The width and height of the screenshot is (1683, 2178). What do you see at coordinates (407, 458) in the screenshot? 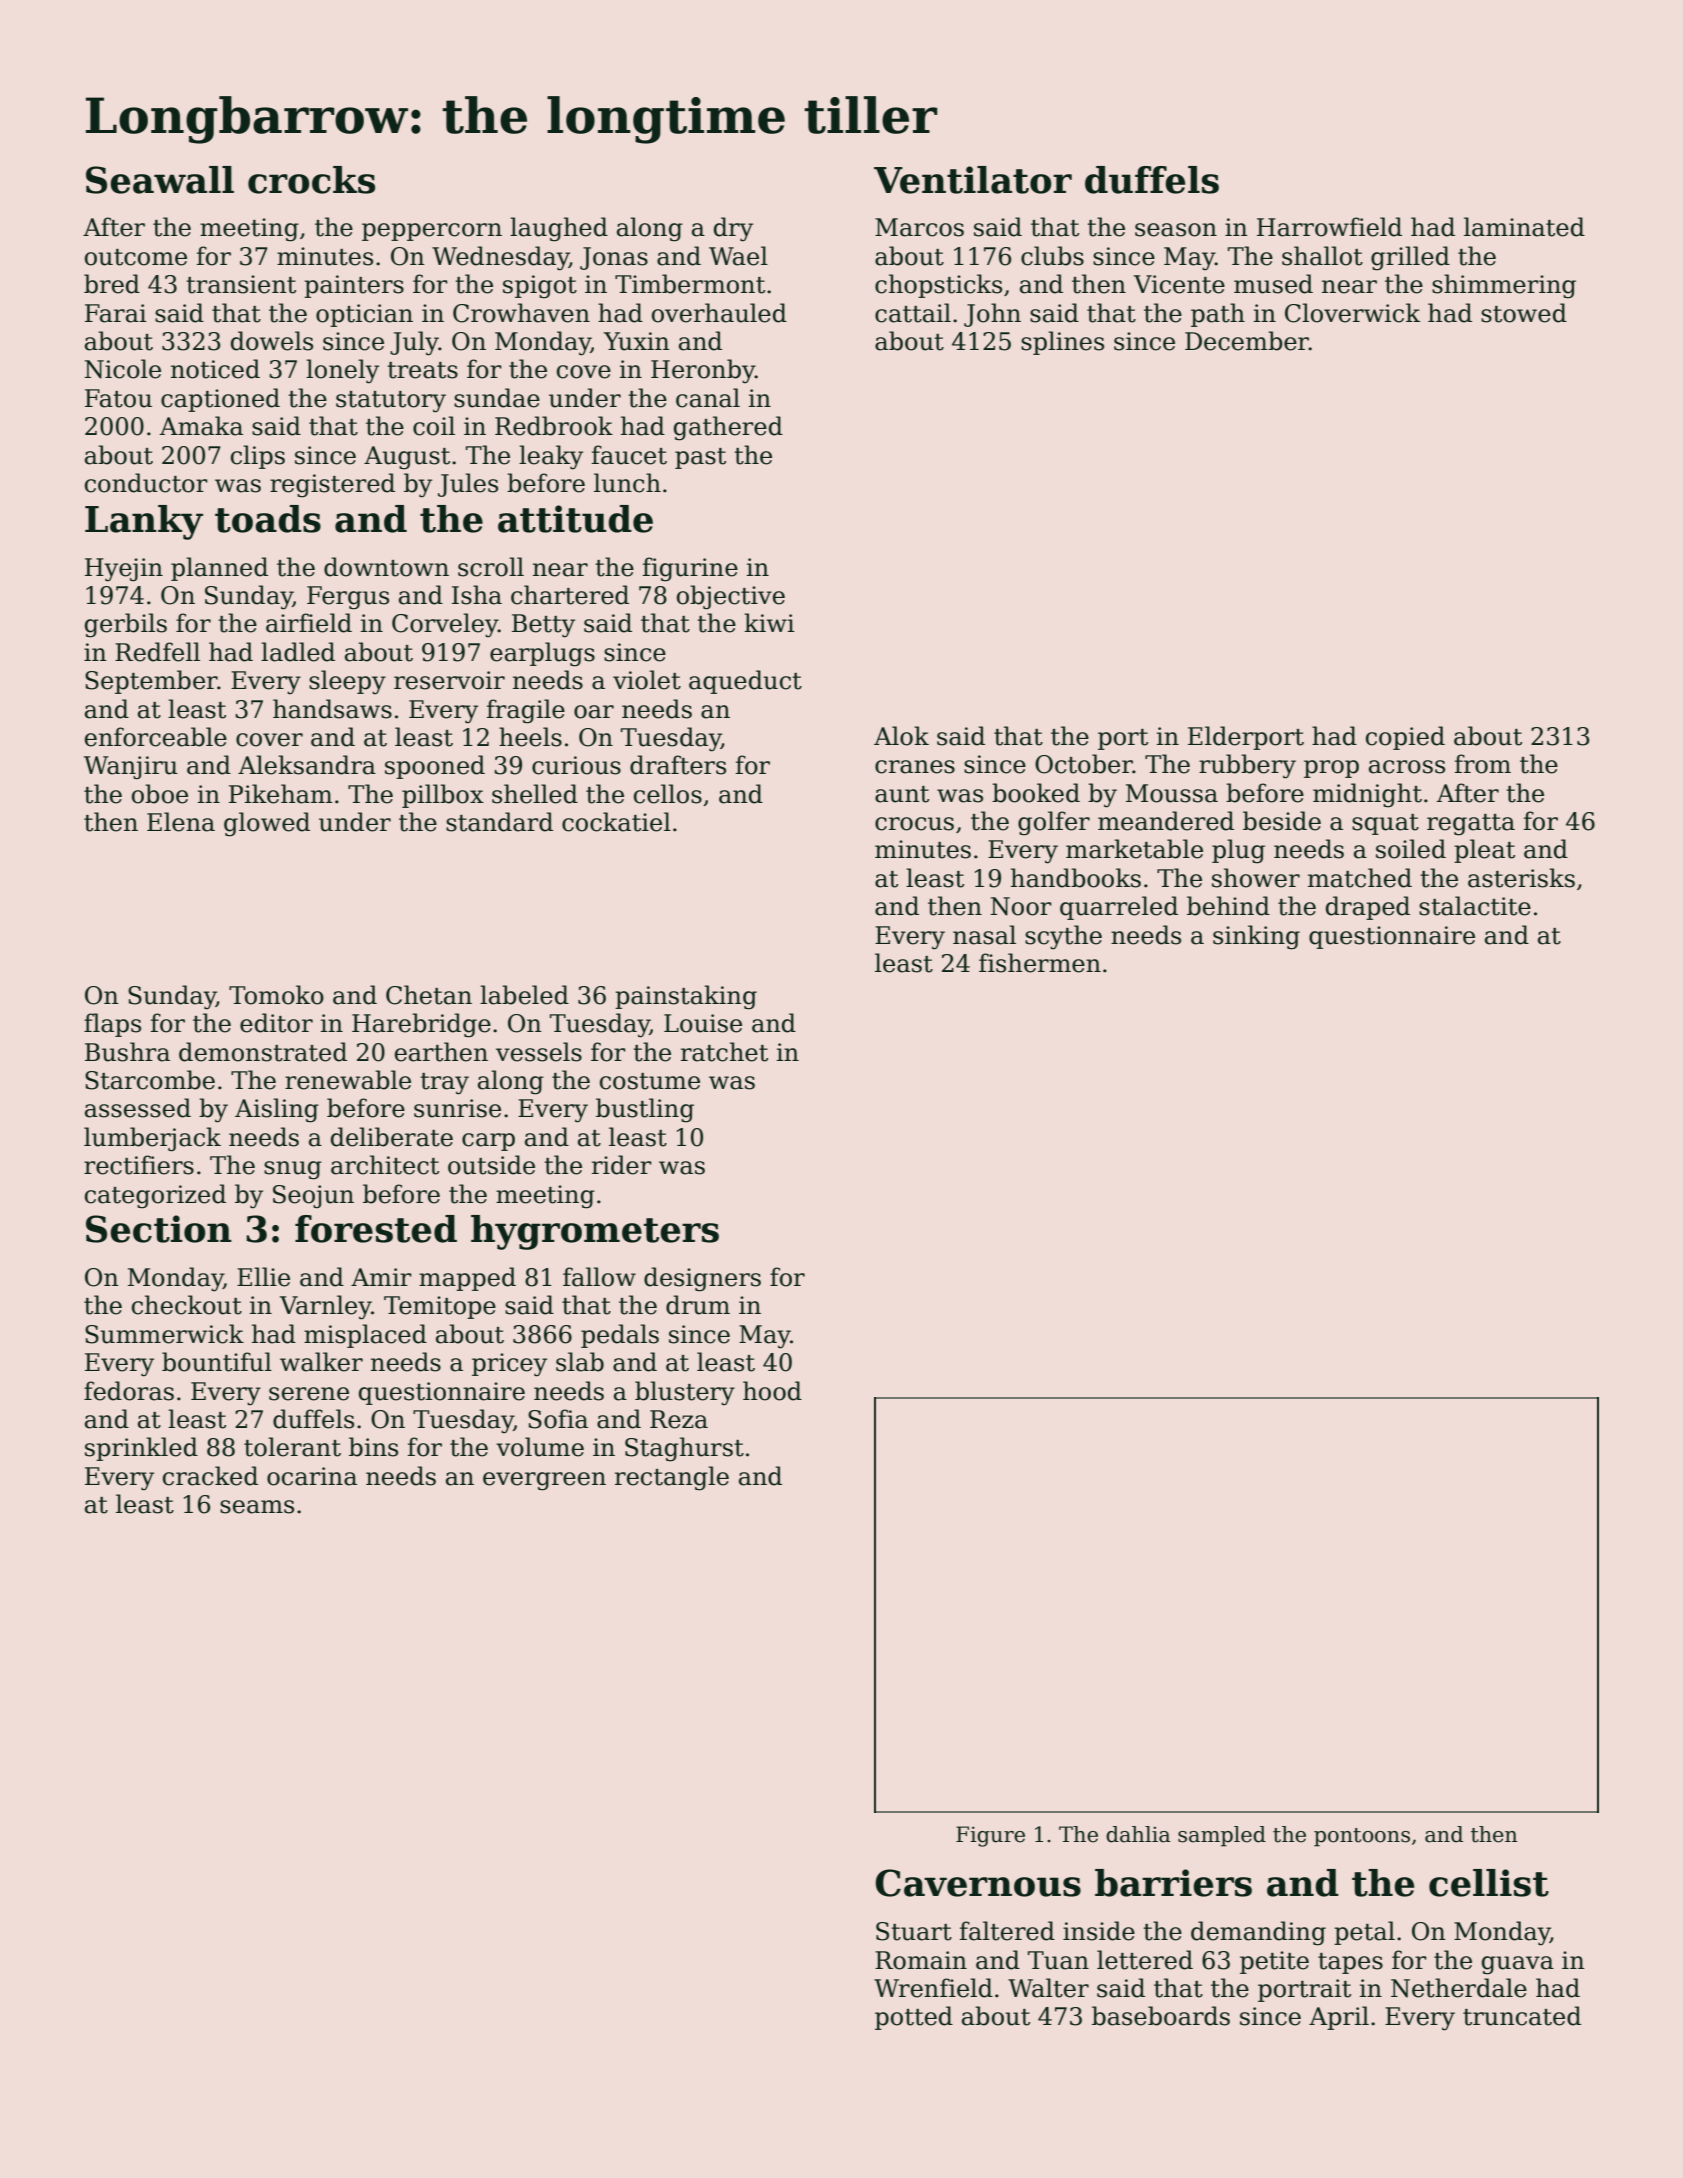
I see `August` at bounding box center [407, 458].
